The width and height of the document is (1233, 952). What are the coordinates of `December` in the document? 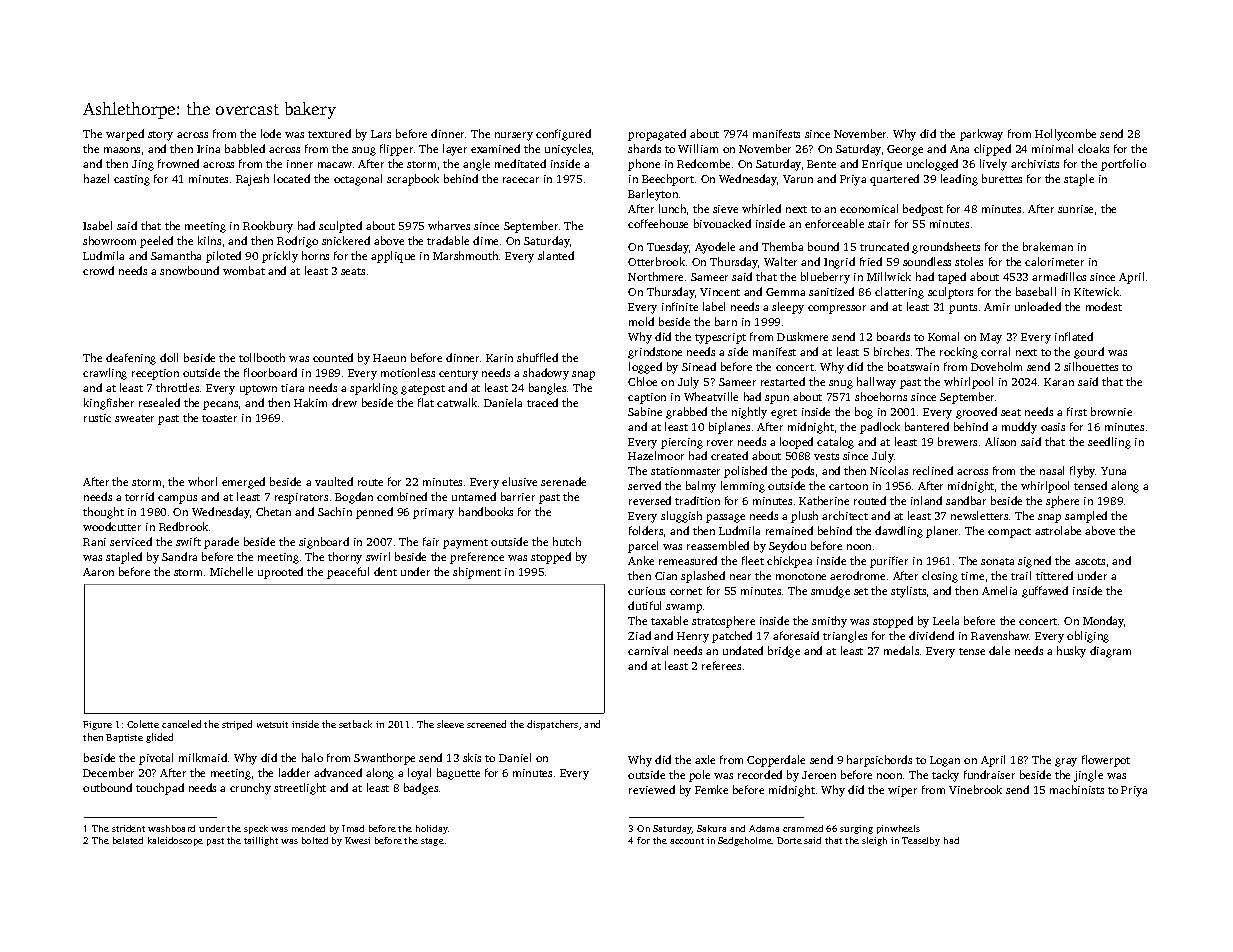 It's located at (108, 772).
